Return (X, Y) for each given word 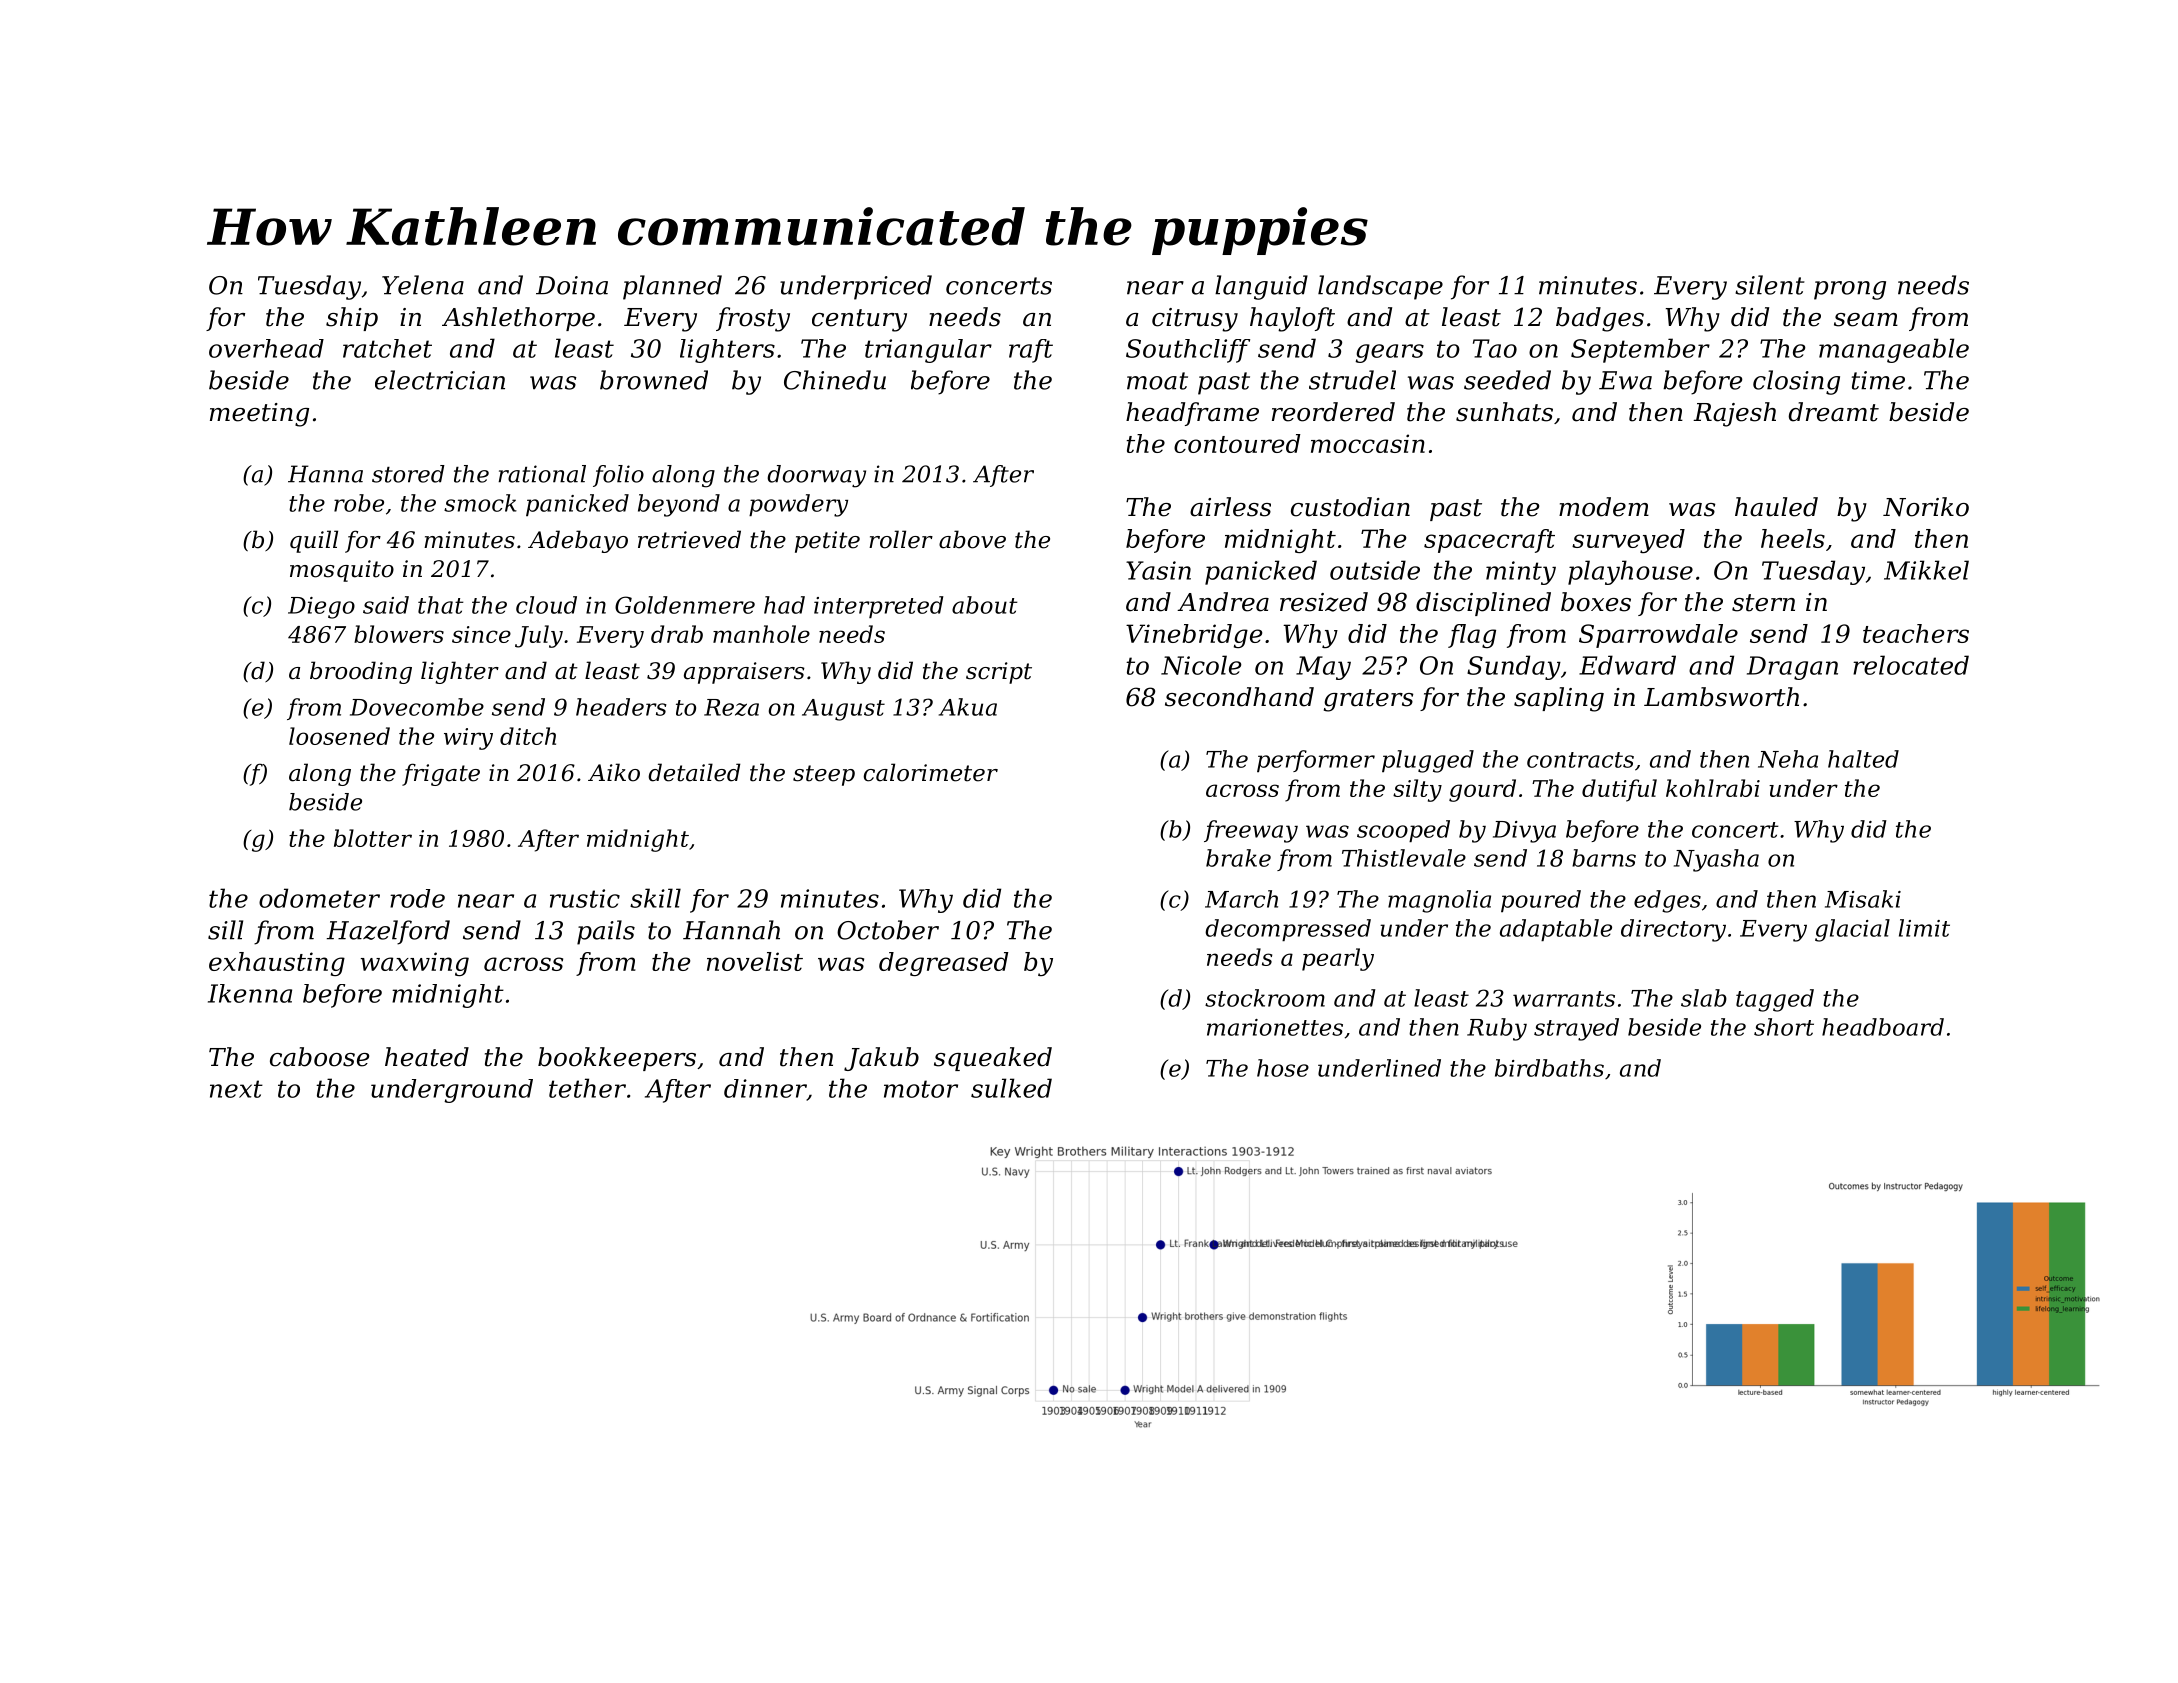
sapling (1559, 699)
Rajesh (1734, 414)
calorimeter (931, 772)
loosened (339, 736)
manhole (761, 634)
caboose (319, 1057)
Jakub (881, 1059)
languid (1261, 287)
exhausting (277, 964)
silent (1770, 285)
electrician (440, 380)
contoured (1237, 443)
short (1784, 1027)
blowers (399, 634)
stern (1763, 603)
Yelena (423, 285)
